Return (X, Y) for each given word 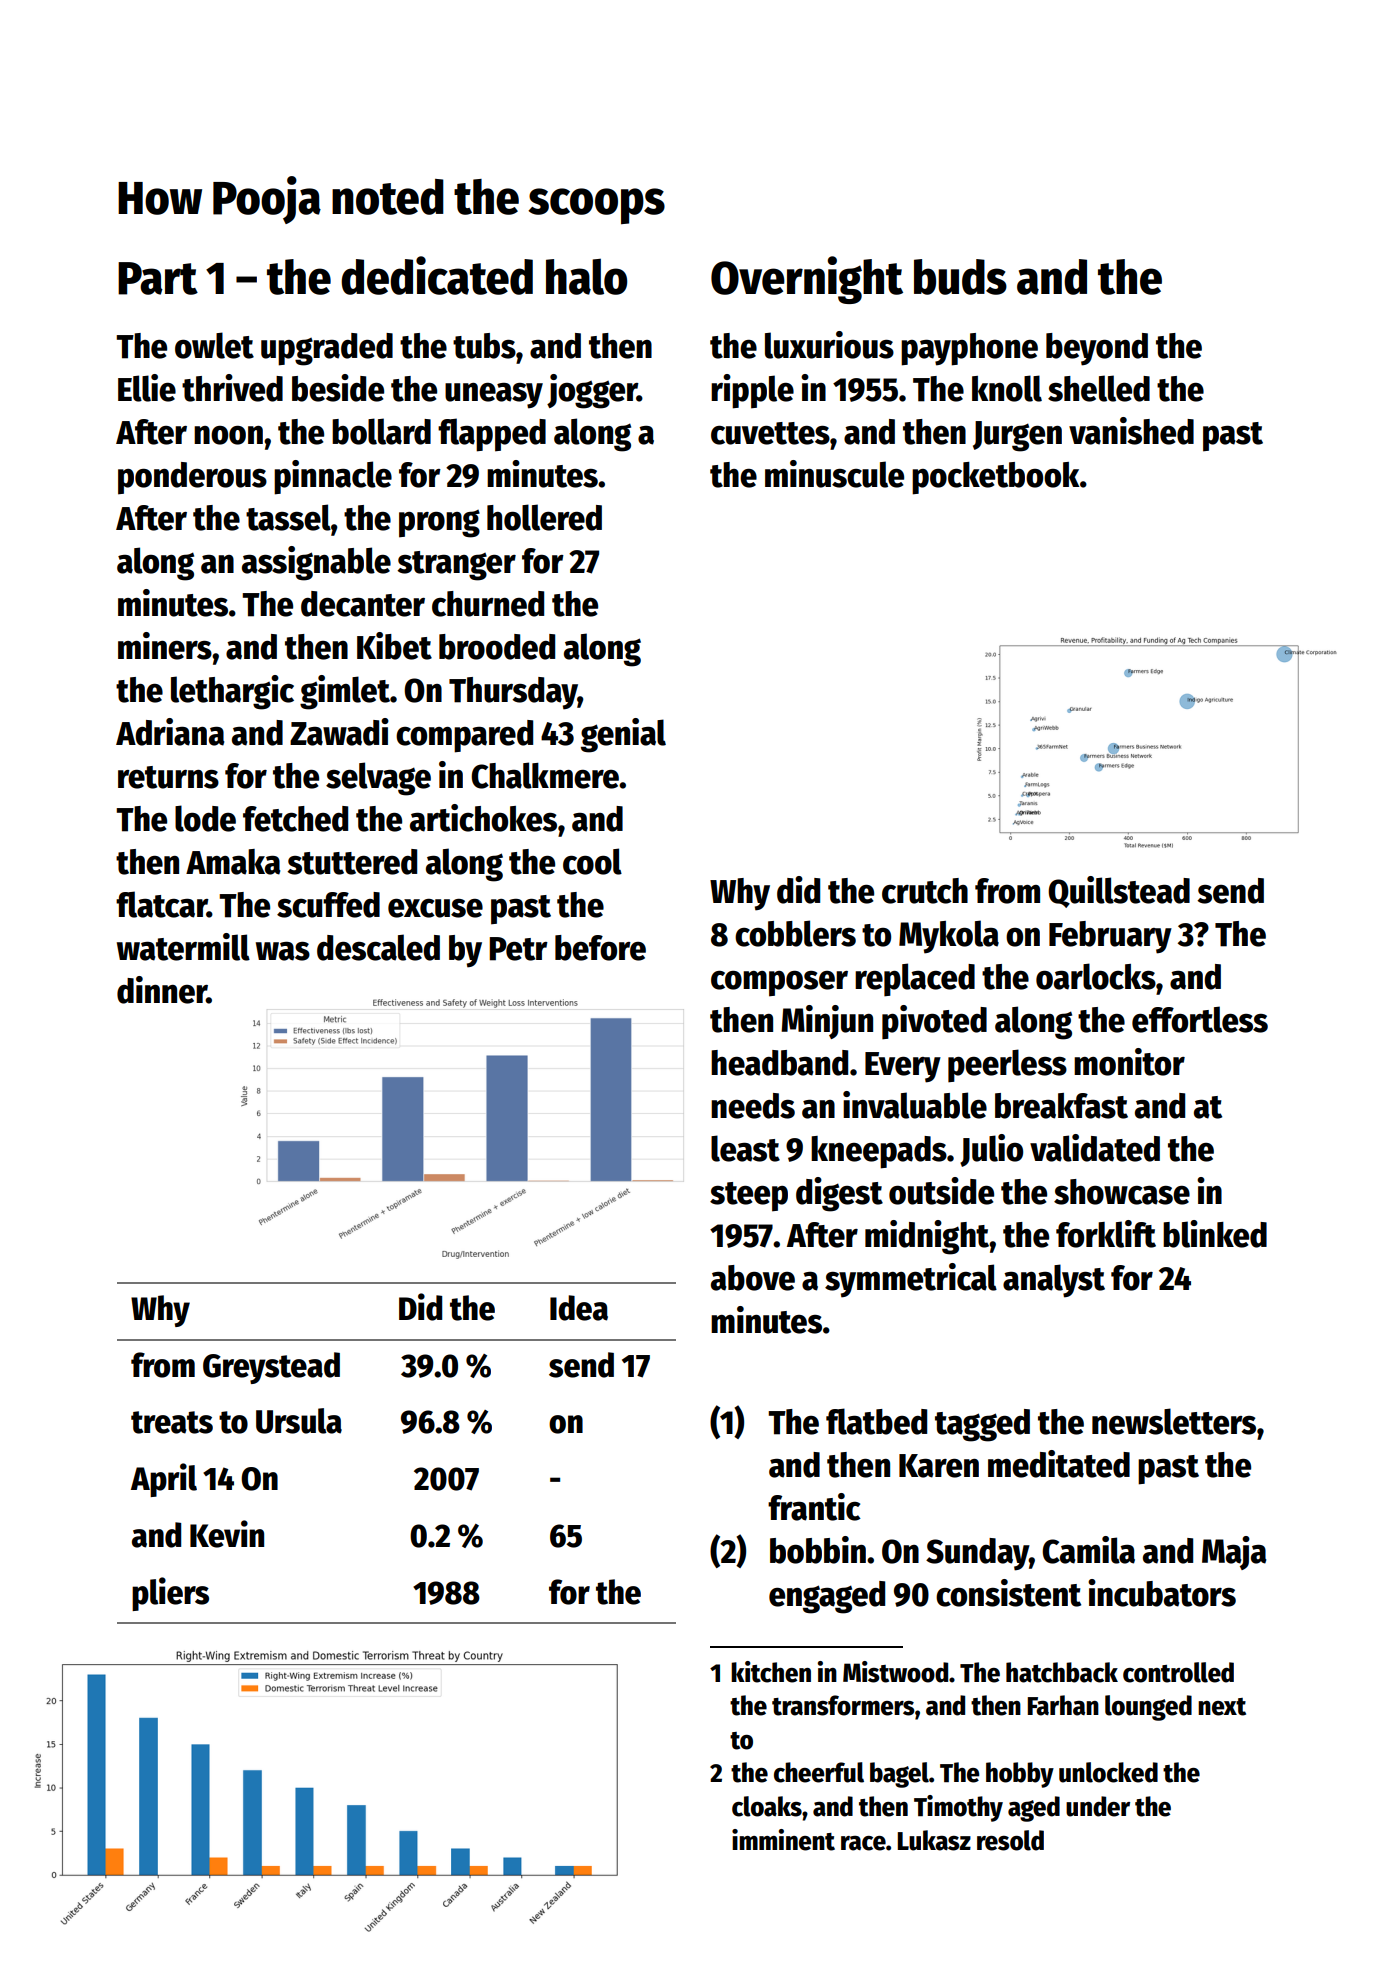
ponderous (192, 478)
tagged (982, 1425)
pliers (170, 1594)
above (753, 1278)
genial (623, 735)
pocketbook (996, 478)
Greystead (271, 1368)
